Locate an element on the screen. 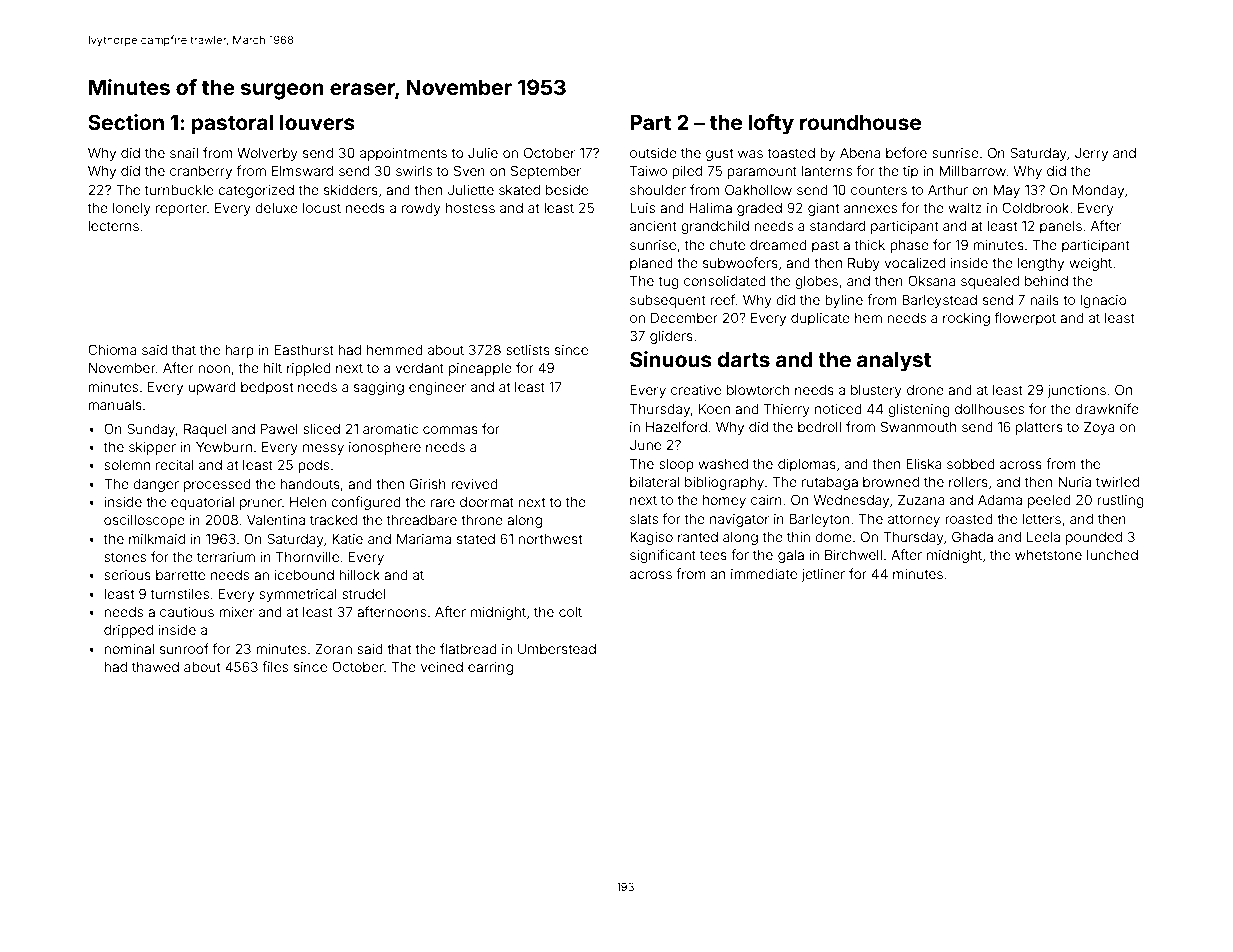  Easthurst is located at coordinates (304, 350).
